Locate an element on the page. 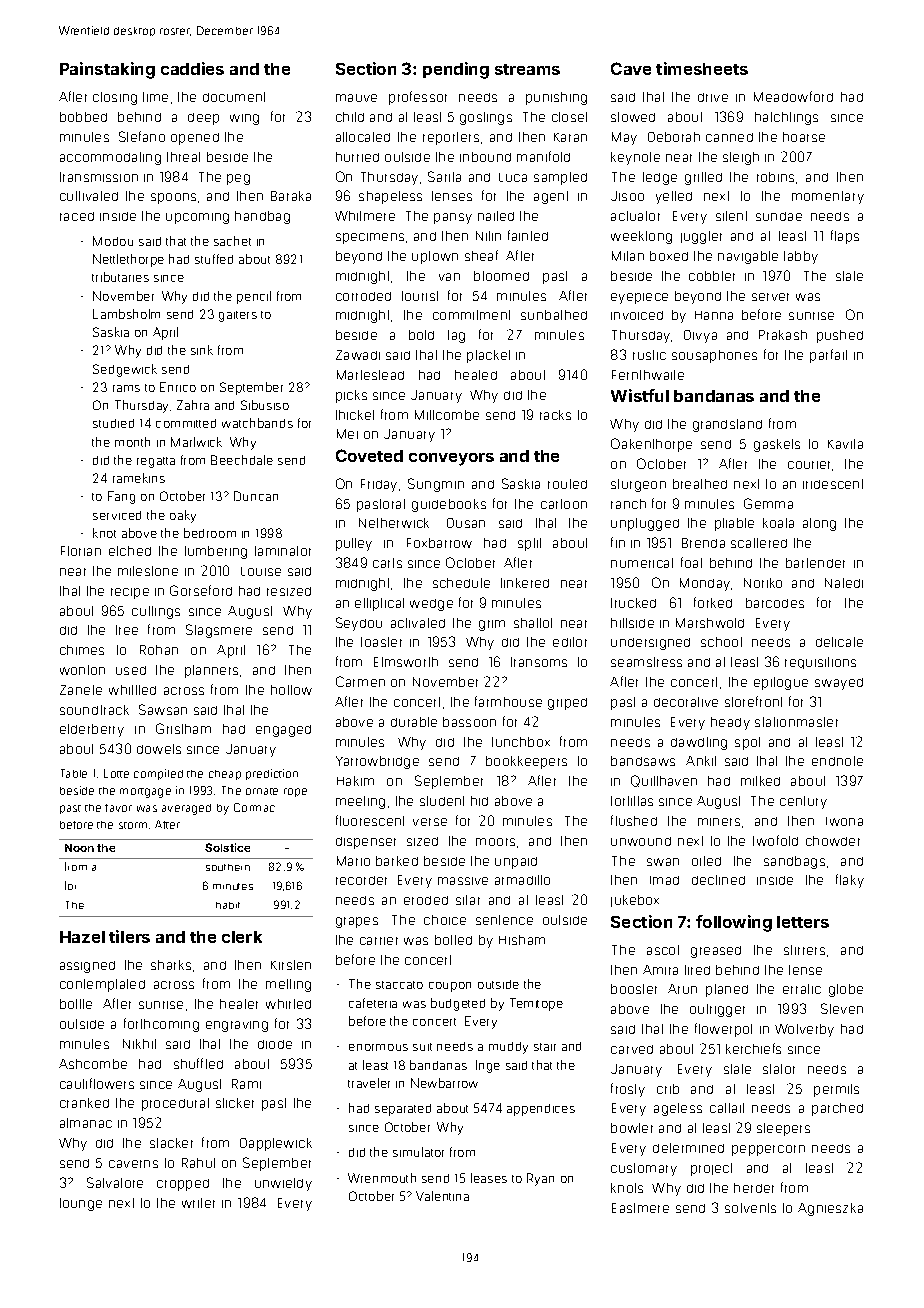 This image has width=924, height=1308. appendices is located at coordinates (541, 1110).
